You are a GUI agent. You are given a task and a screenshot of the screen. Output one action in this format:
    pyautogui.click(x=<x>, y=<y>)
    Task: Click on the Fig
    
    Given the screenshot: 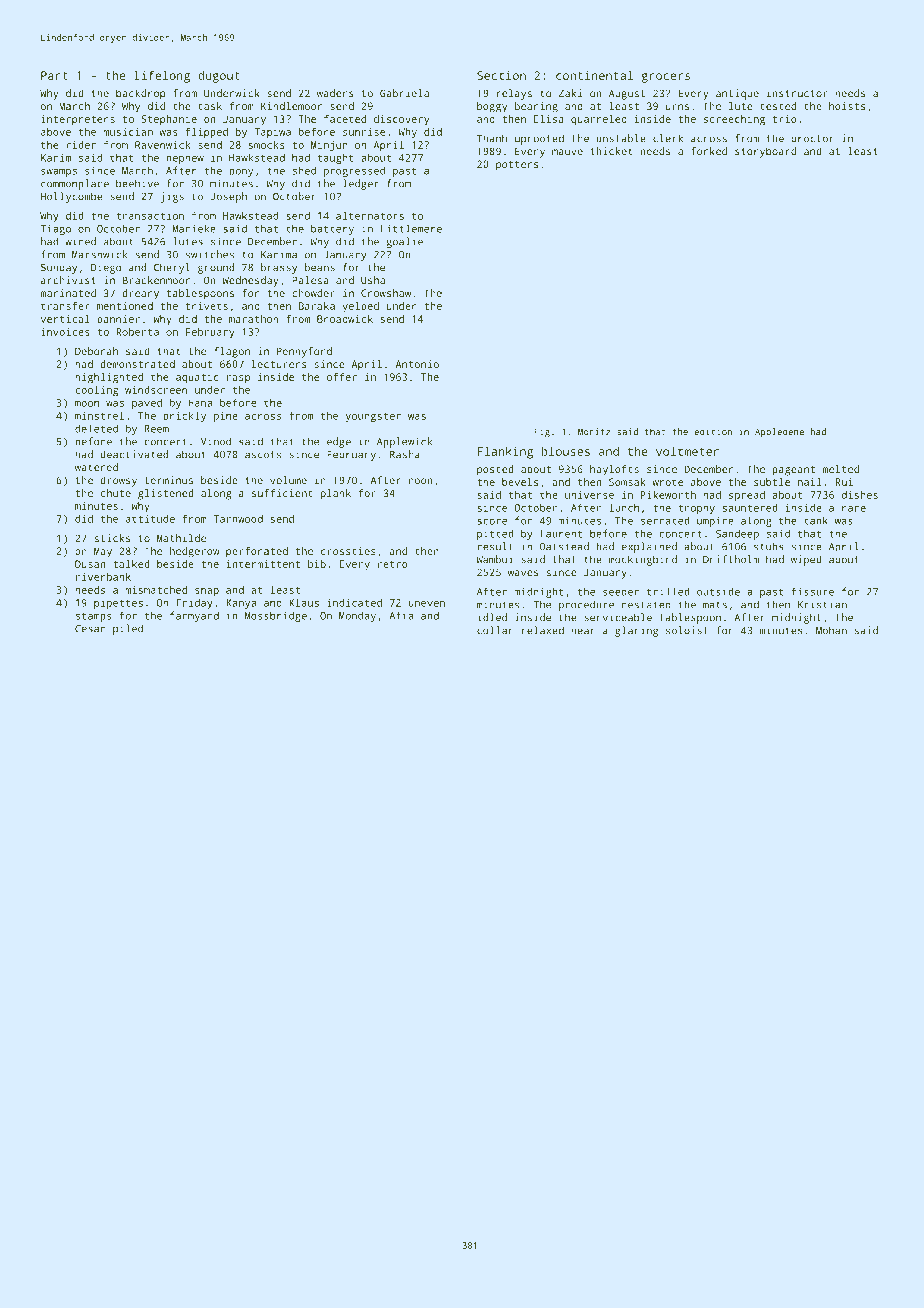 What is the action you would take?
    pyautogui.click(x=542, y=433)
